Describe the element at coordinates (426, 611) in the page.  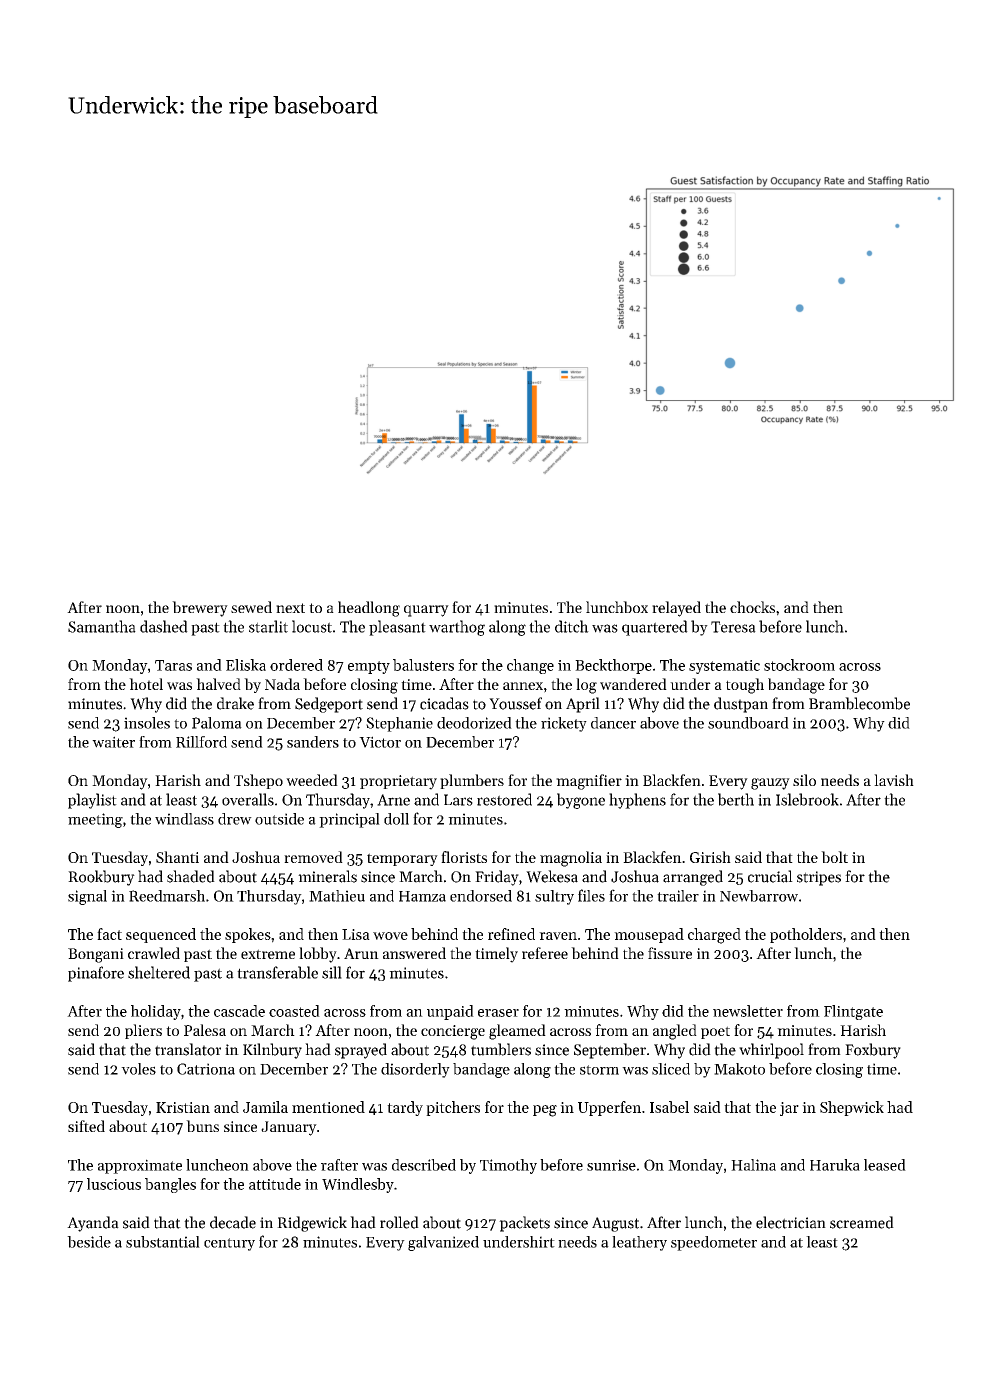
I see `quarry` at that location.
